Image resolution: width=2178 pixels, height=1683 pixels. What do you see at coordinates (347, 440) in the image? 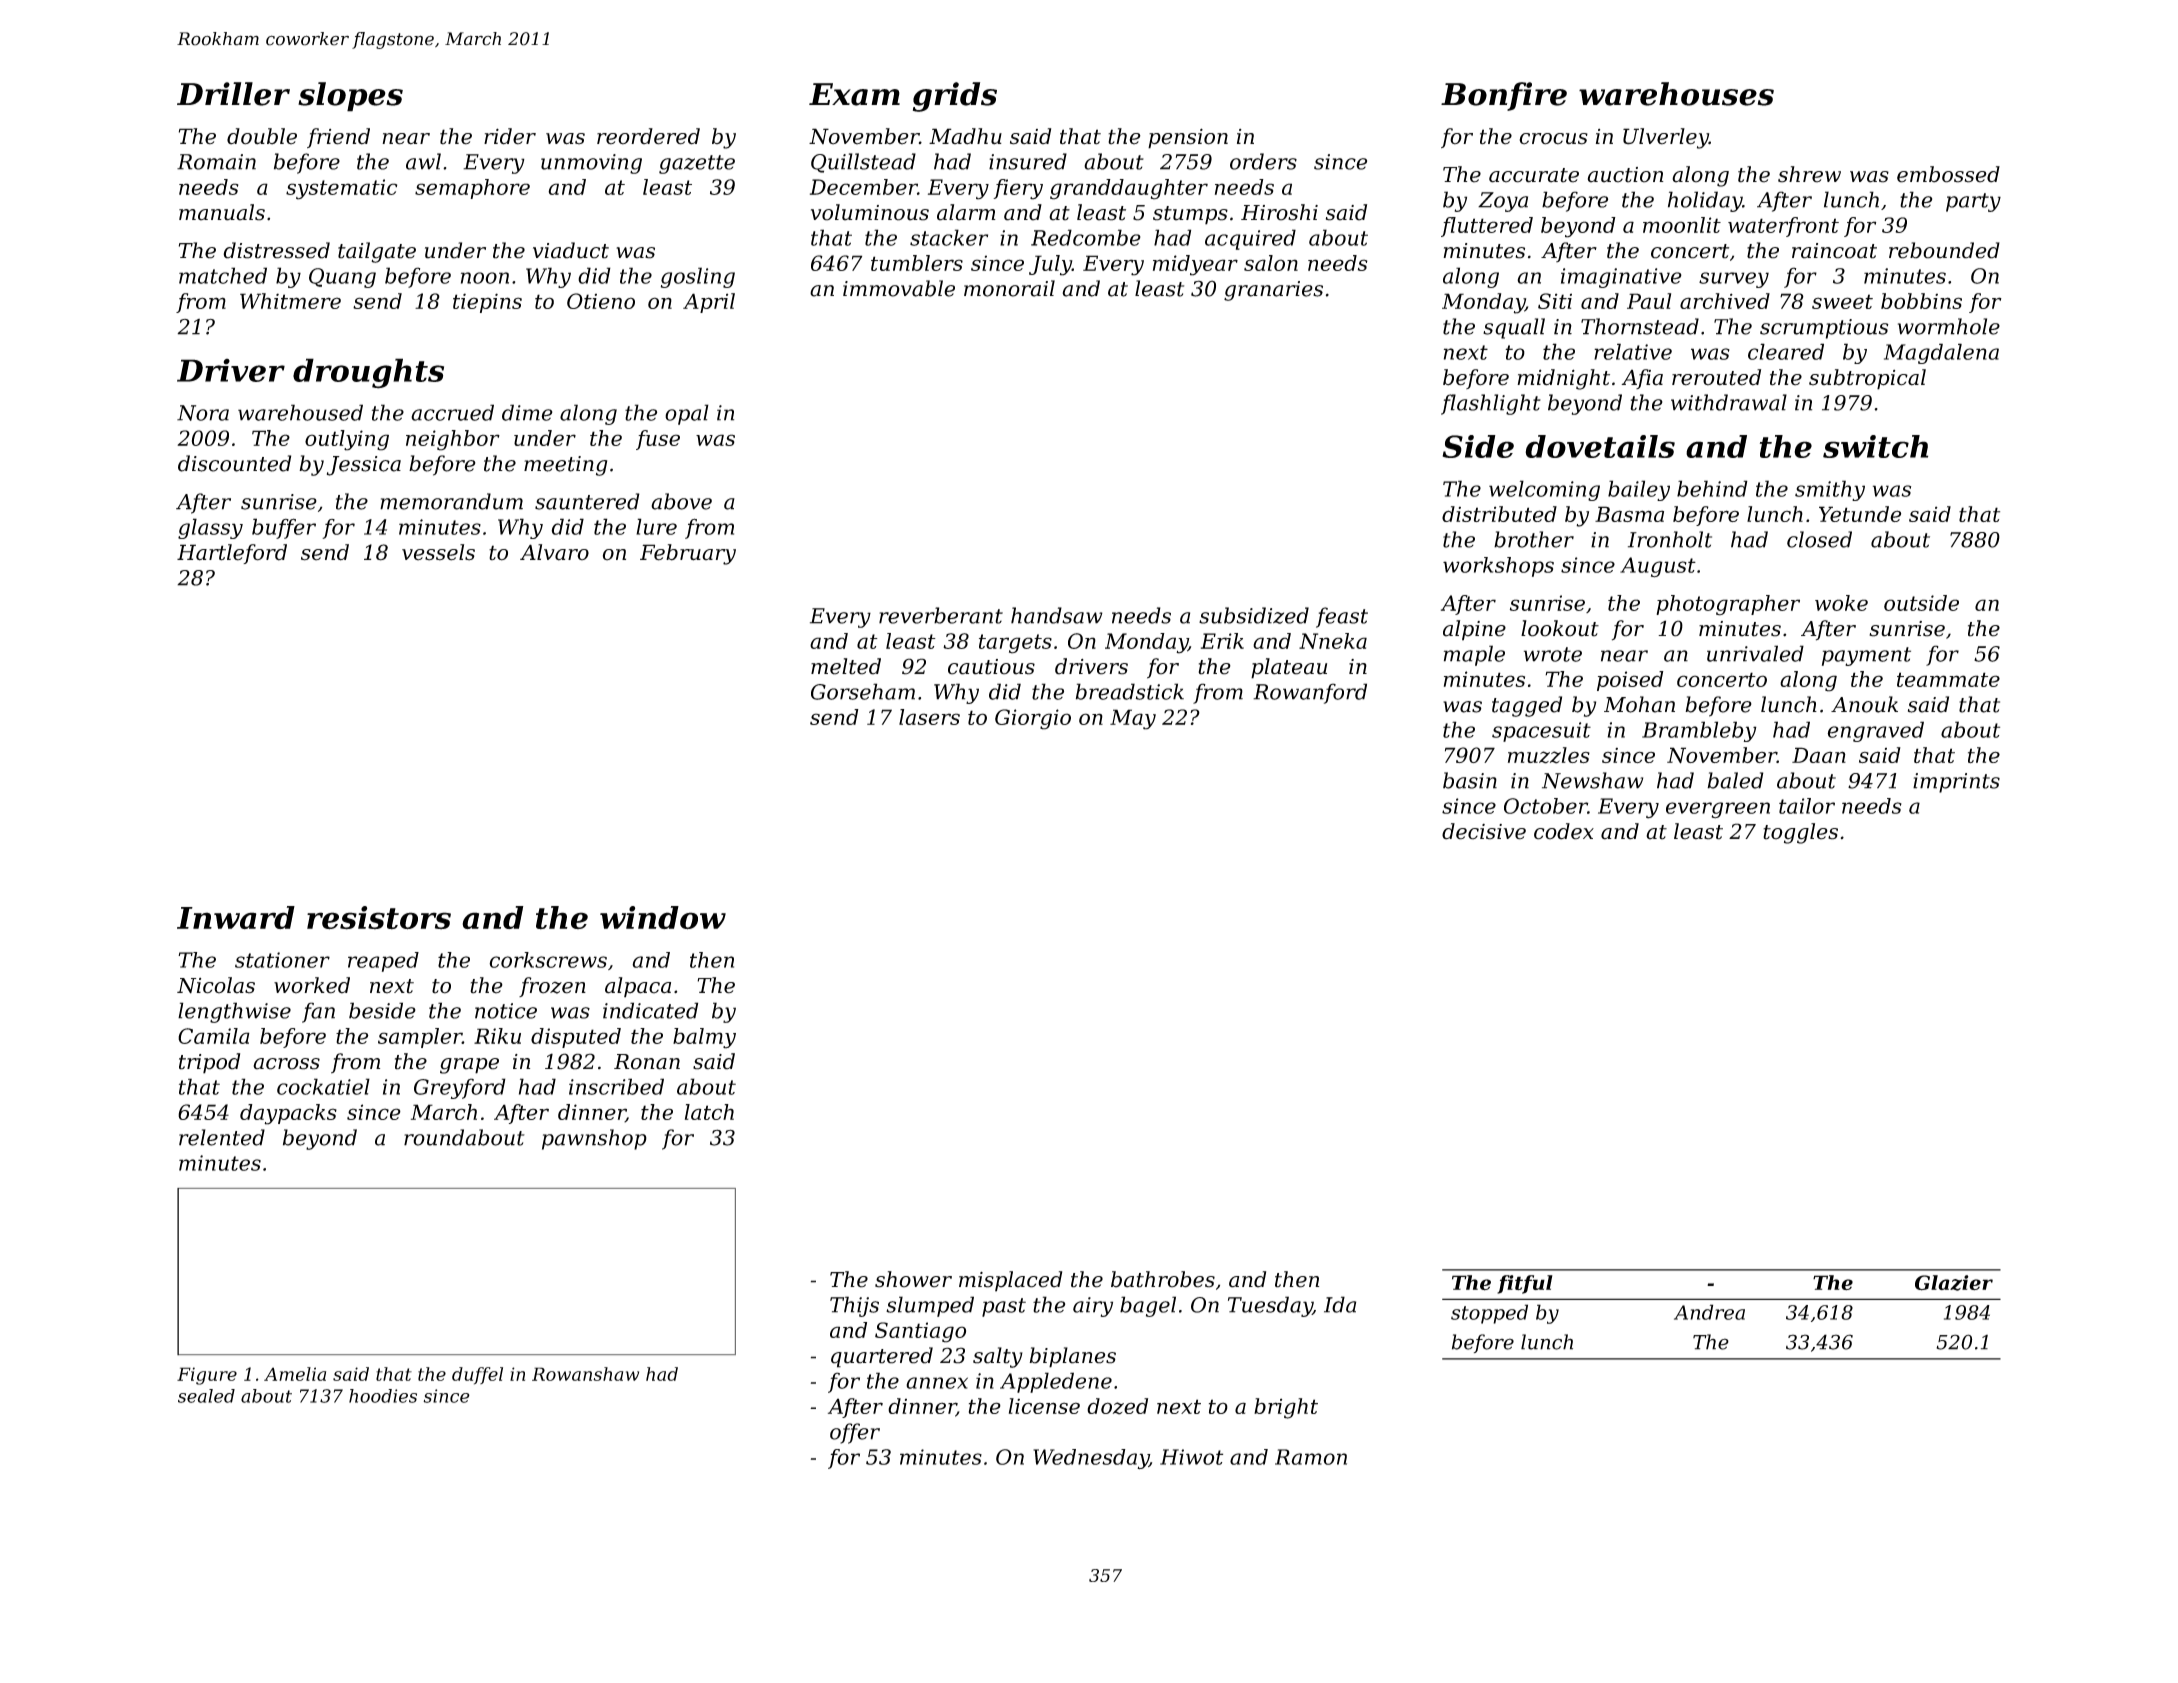
I see `outlying` at bounding box center [347, 440].
